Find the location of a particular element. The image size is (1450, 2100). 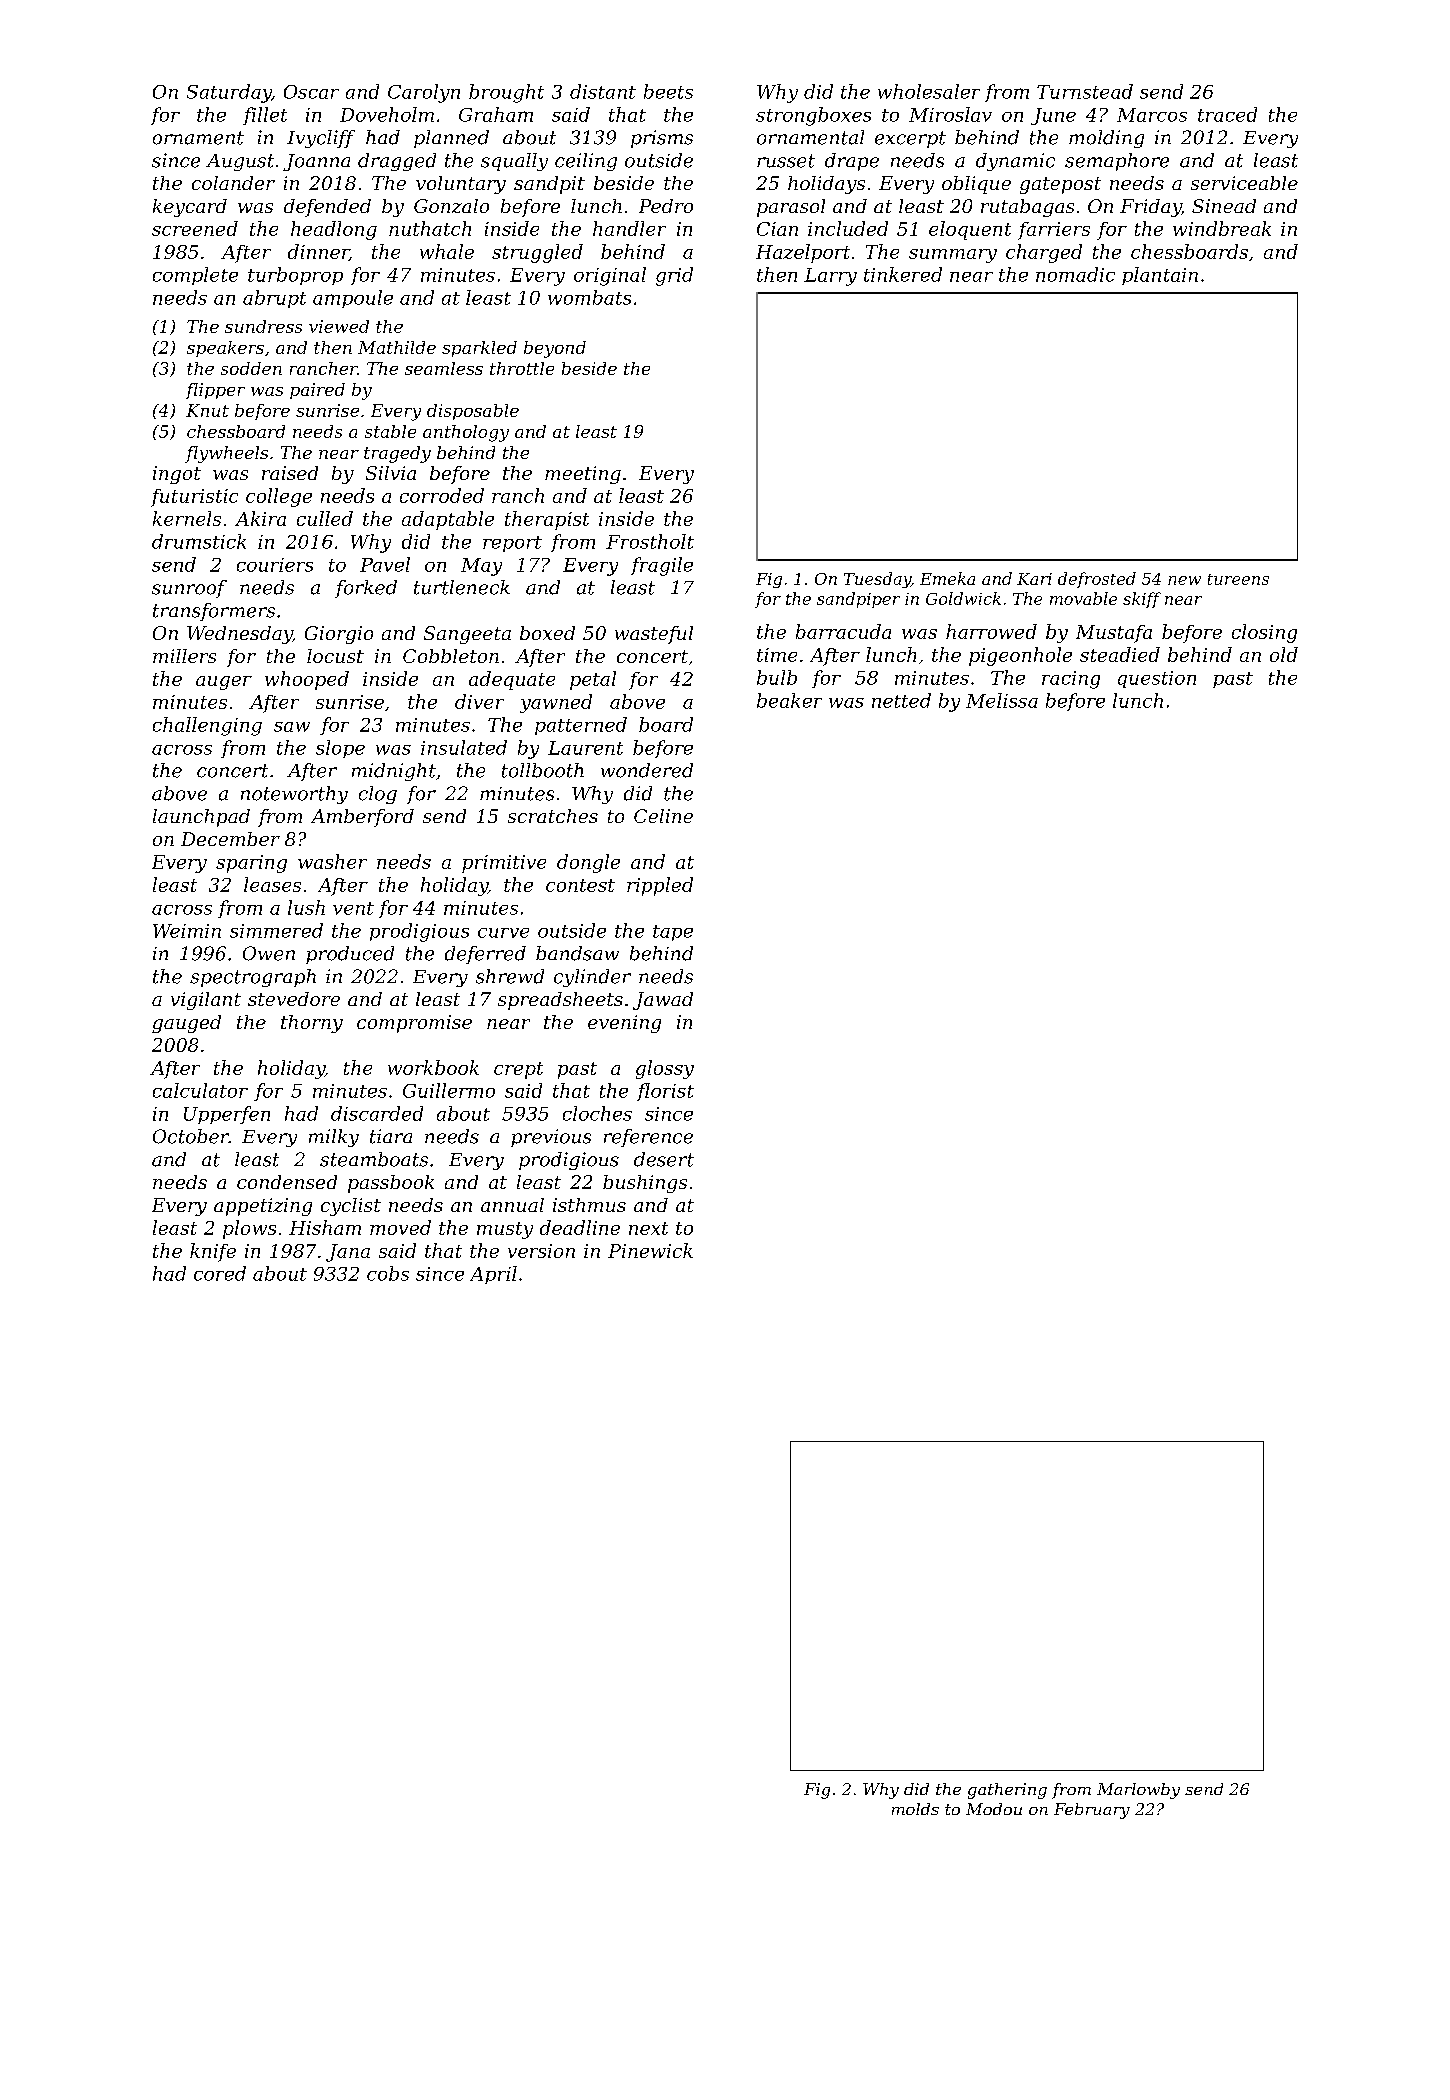

Marlowby is located at coordinates (1138, 1791).
